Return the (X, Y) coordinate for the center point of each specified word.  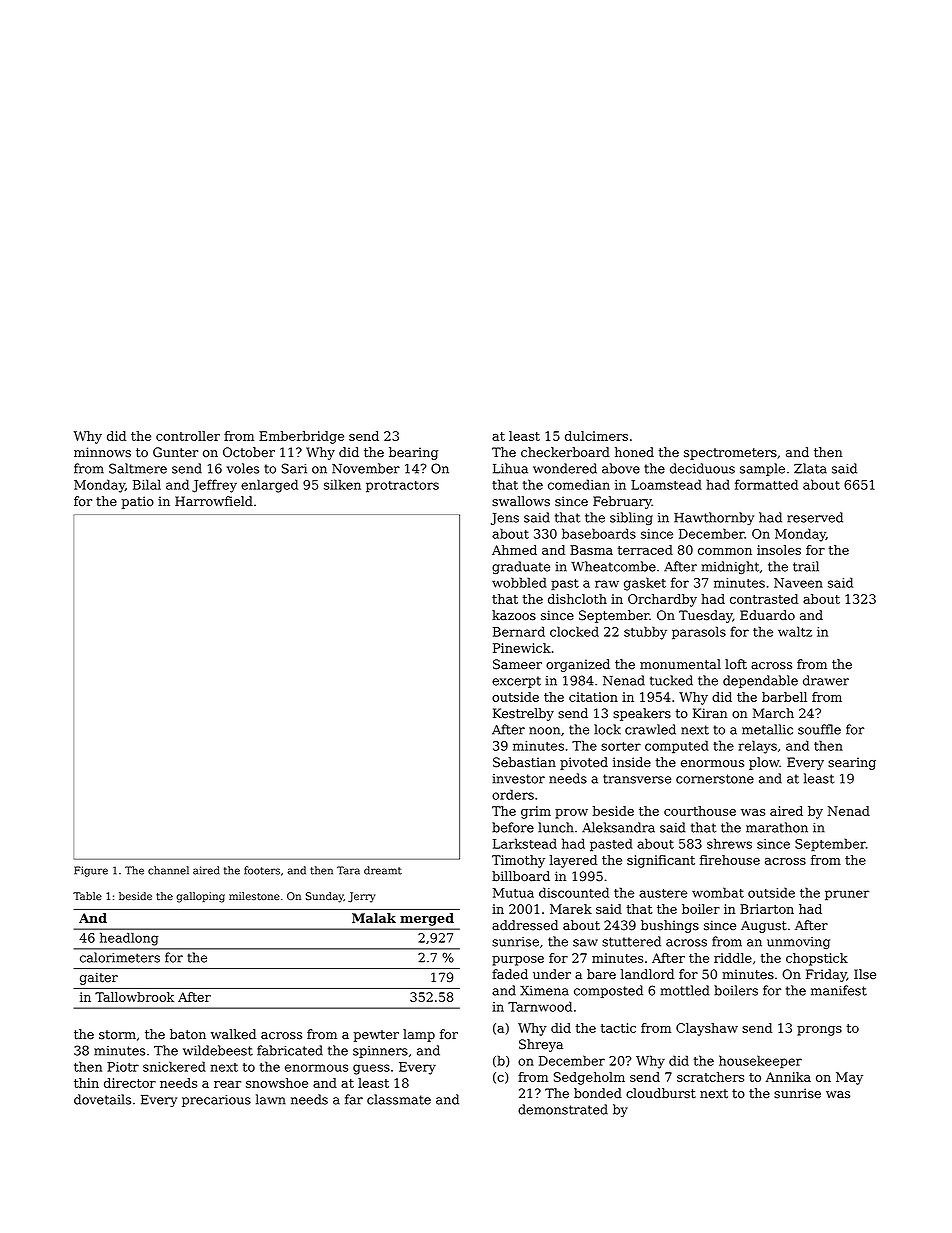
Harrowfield (214, 501)
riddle (733, 958)
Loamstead (666, 484)
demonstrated (563, 1109)
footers (262, 870)
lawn (271, 1099)
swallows (521, 501)
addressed (525, 925)
